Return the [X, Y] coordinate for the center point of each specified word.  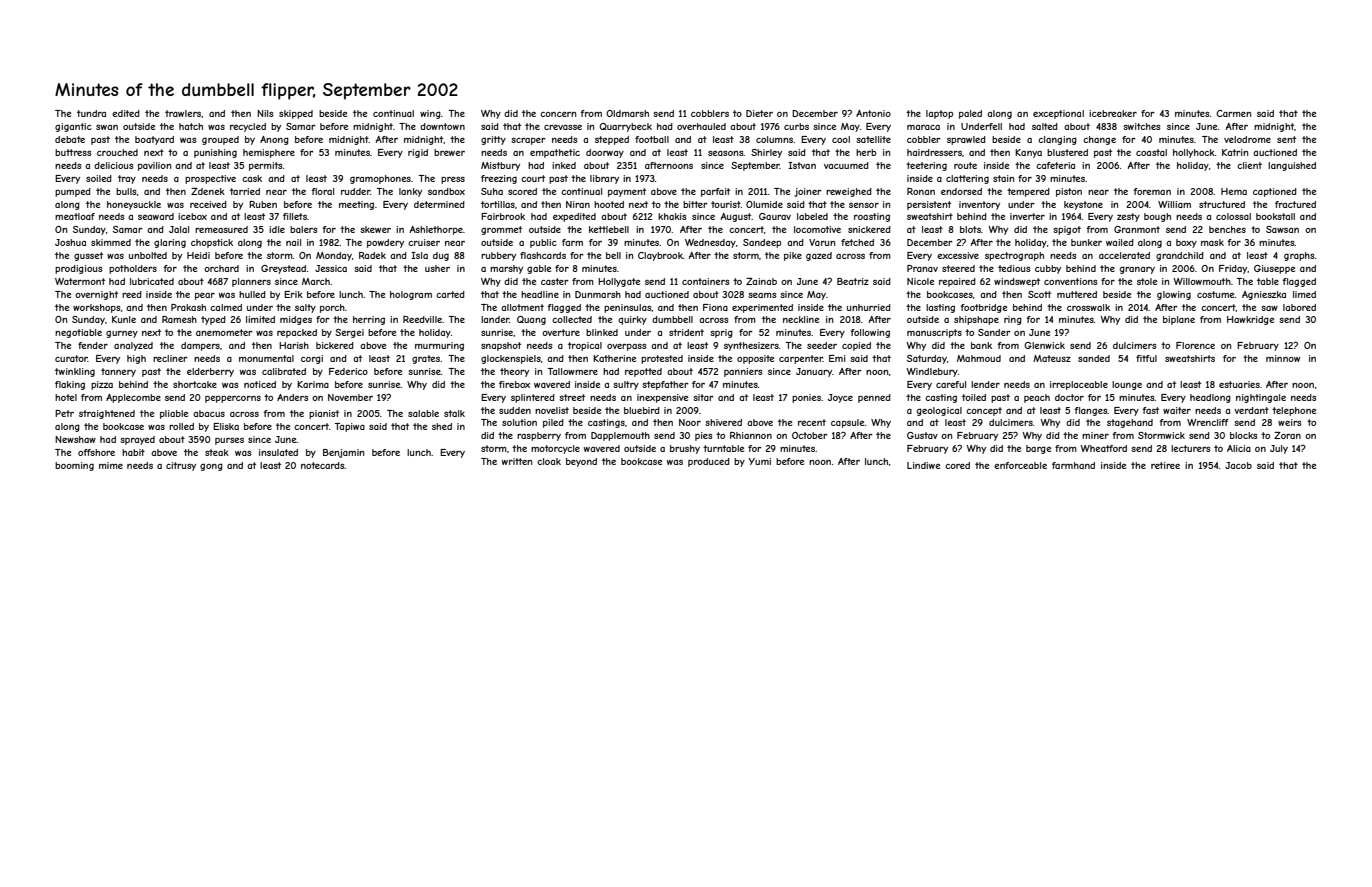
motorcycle [555, 449]
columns [774, 139]
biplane [1179, 320]
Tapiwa [349, 427]
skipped [296, 114]
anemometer [224, 332]
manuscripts [934, 333]
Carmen [1233, 113]
